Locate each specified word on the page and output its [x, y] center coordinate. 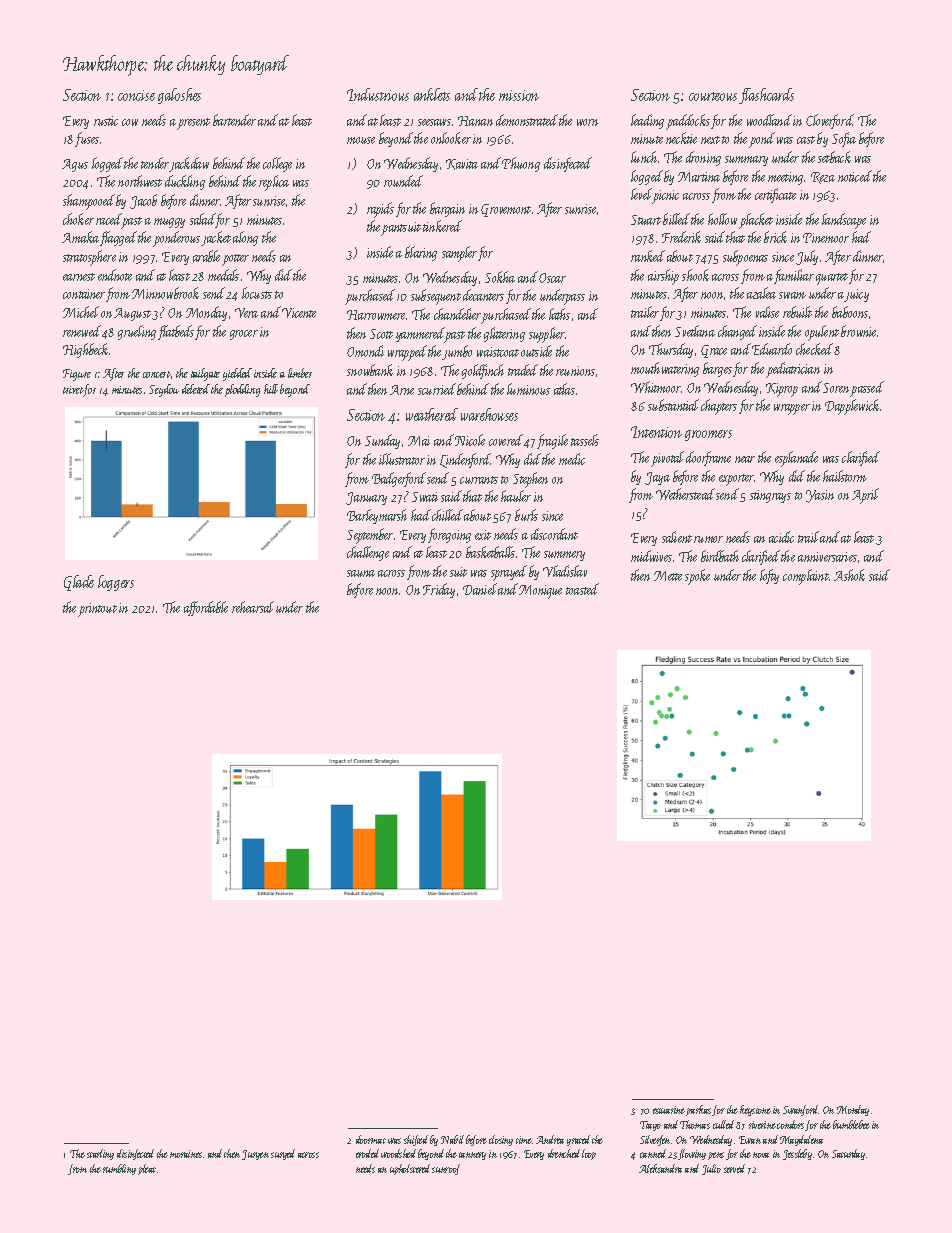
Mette [668, 576]
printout [97, 610]
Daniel [480, 589]
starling [100, 1154]
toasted [582, 589]
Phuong [521, 164]
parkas [698, 1110]
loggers [116, 583]
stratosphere [89, 258]
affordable [206, 608]
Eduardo [772, 349]
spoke [697, 577]
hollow [722, 219]
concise [136, 95]
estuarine [669, 1110]
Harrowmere [377, 315]
